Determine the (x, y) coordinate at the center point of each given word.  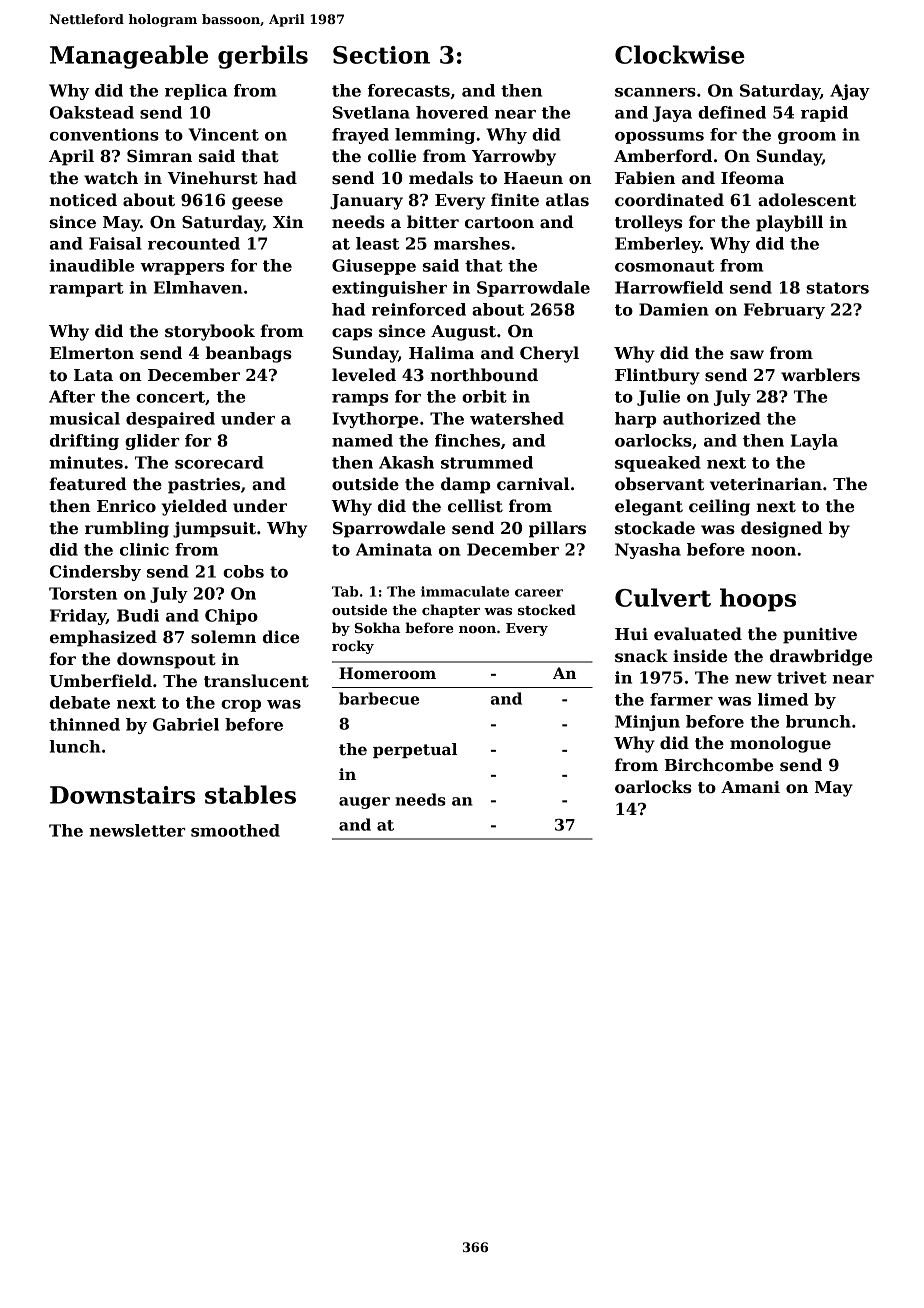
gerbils (263, 57)
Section (381, 55)
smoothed (235, 830)
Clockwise (680, 54)
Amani (750, 787)
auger (364, 803)
